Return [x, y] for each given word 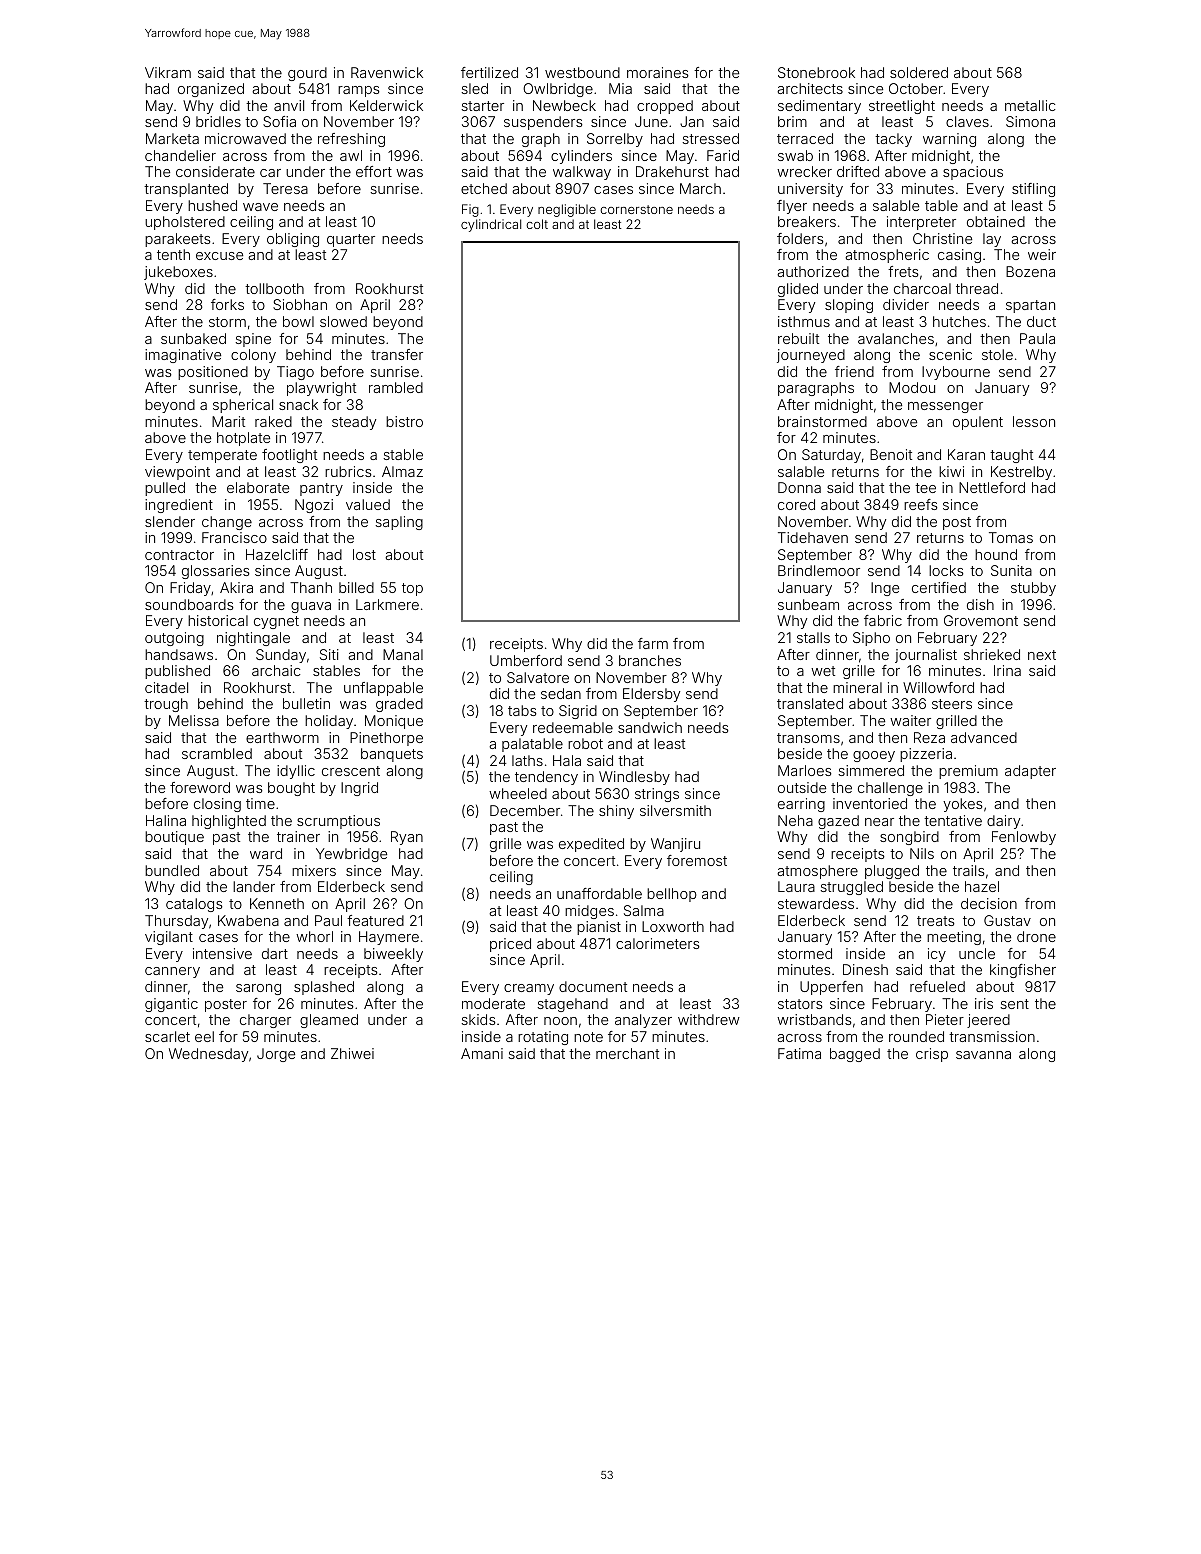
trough [166, 705]
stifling [1033, 190]
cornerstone [636, 209]
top [412, 589]
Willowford [938, 687]
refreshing [351, 140]
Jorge [276, 1055]
